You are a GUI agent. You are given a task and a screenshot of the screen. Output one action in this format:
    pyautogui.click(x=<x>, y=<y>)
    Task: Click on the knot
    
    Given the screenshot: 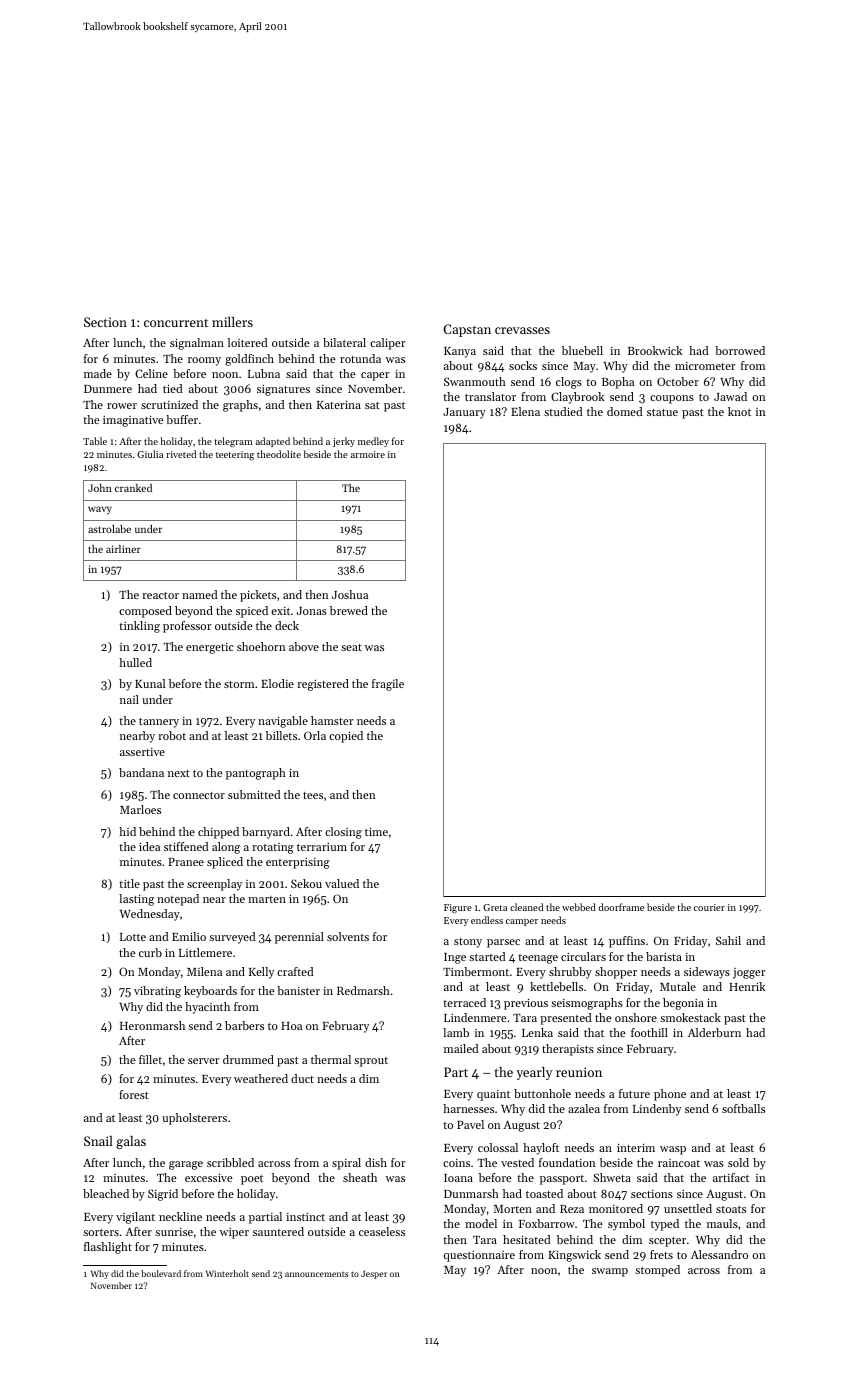 What is the action you would take?
    pyautogui.click(x=739, y=411)
